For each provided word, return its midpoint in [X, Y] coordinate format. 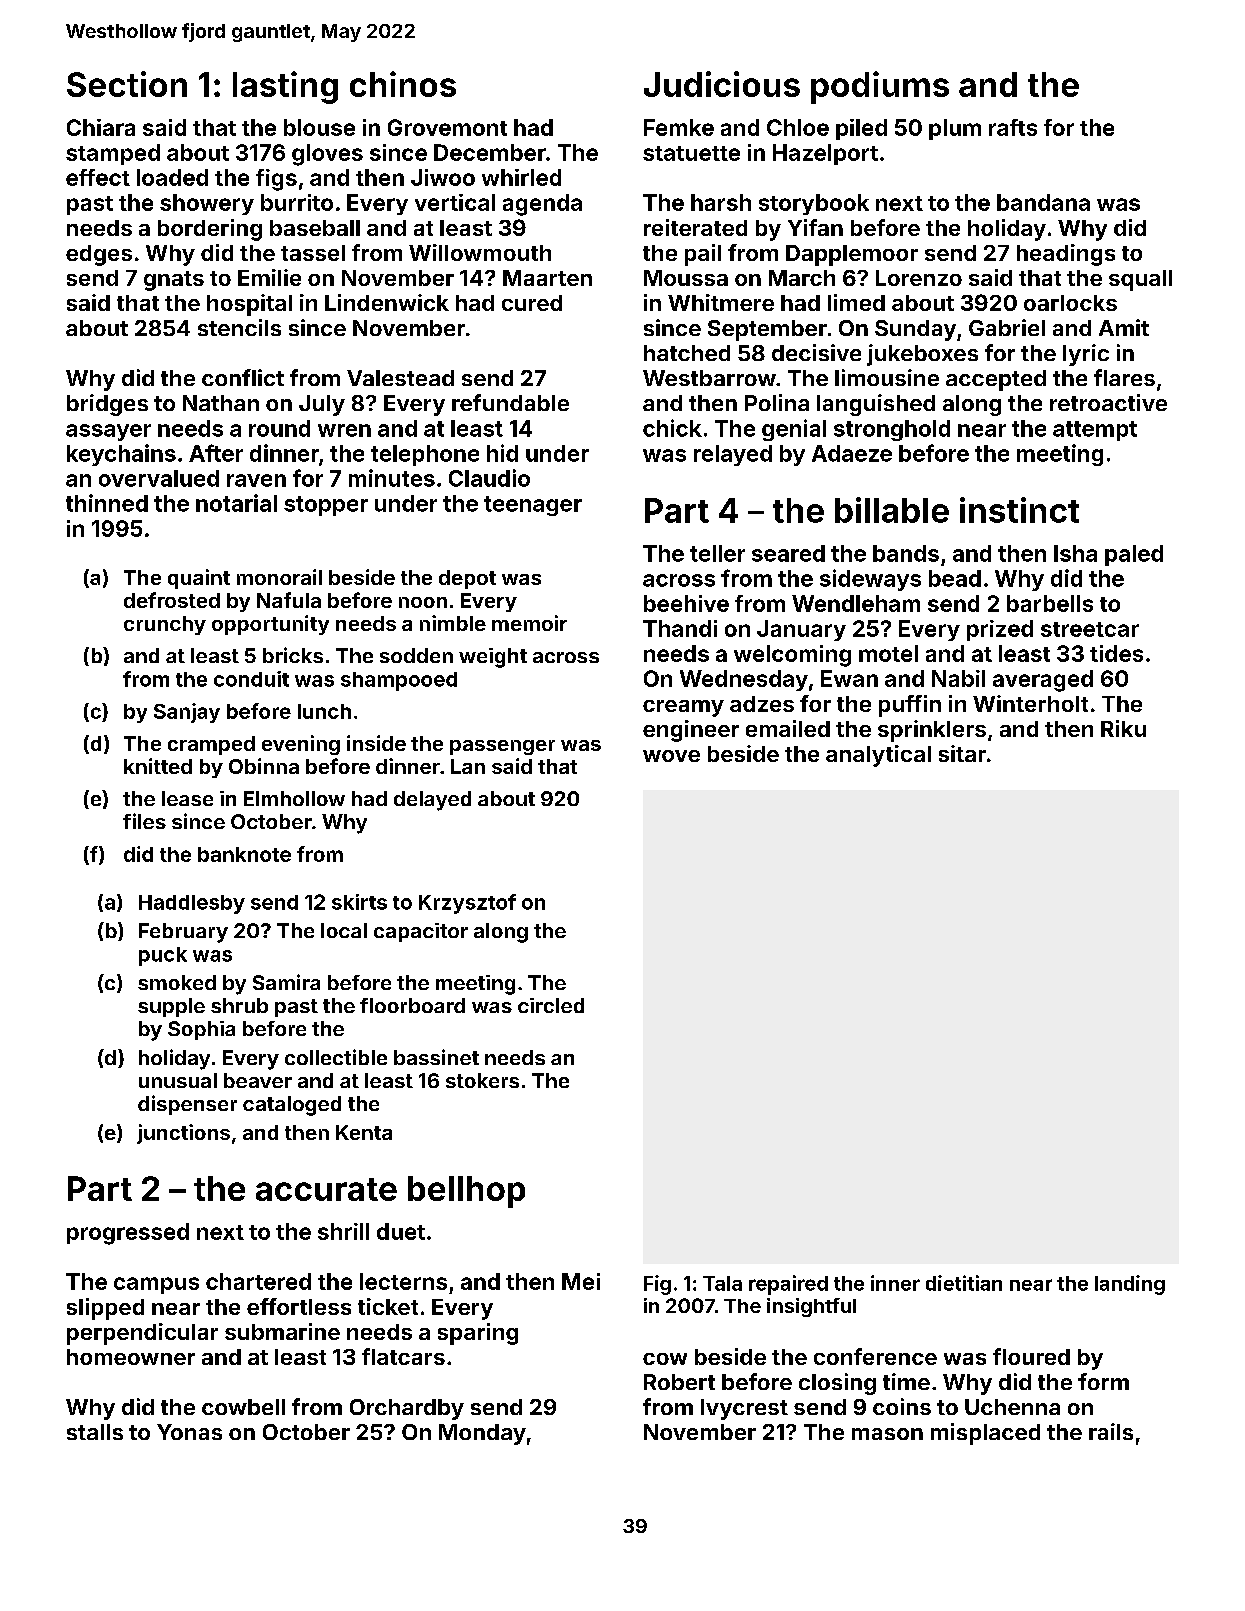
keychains [121, 455]
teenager [533, 506]
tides [1116, 653]
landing [1130, 1285]
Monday [482, 1434]
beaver [258, 1080]
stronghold [892, 430]
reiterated [695, 227]
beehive [686, 603]
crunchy [165, 625]
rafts [1013, 127]
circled [551, 1005]
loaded [172, 177]
